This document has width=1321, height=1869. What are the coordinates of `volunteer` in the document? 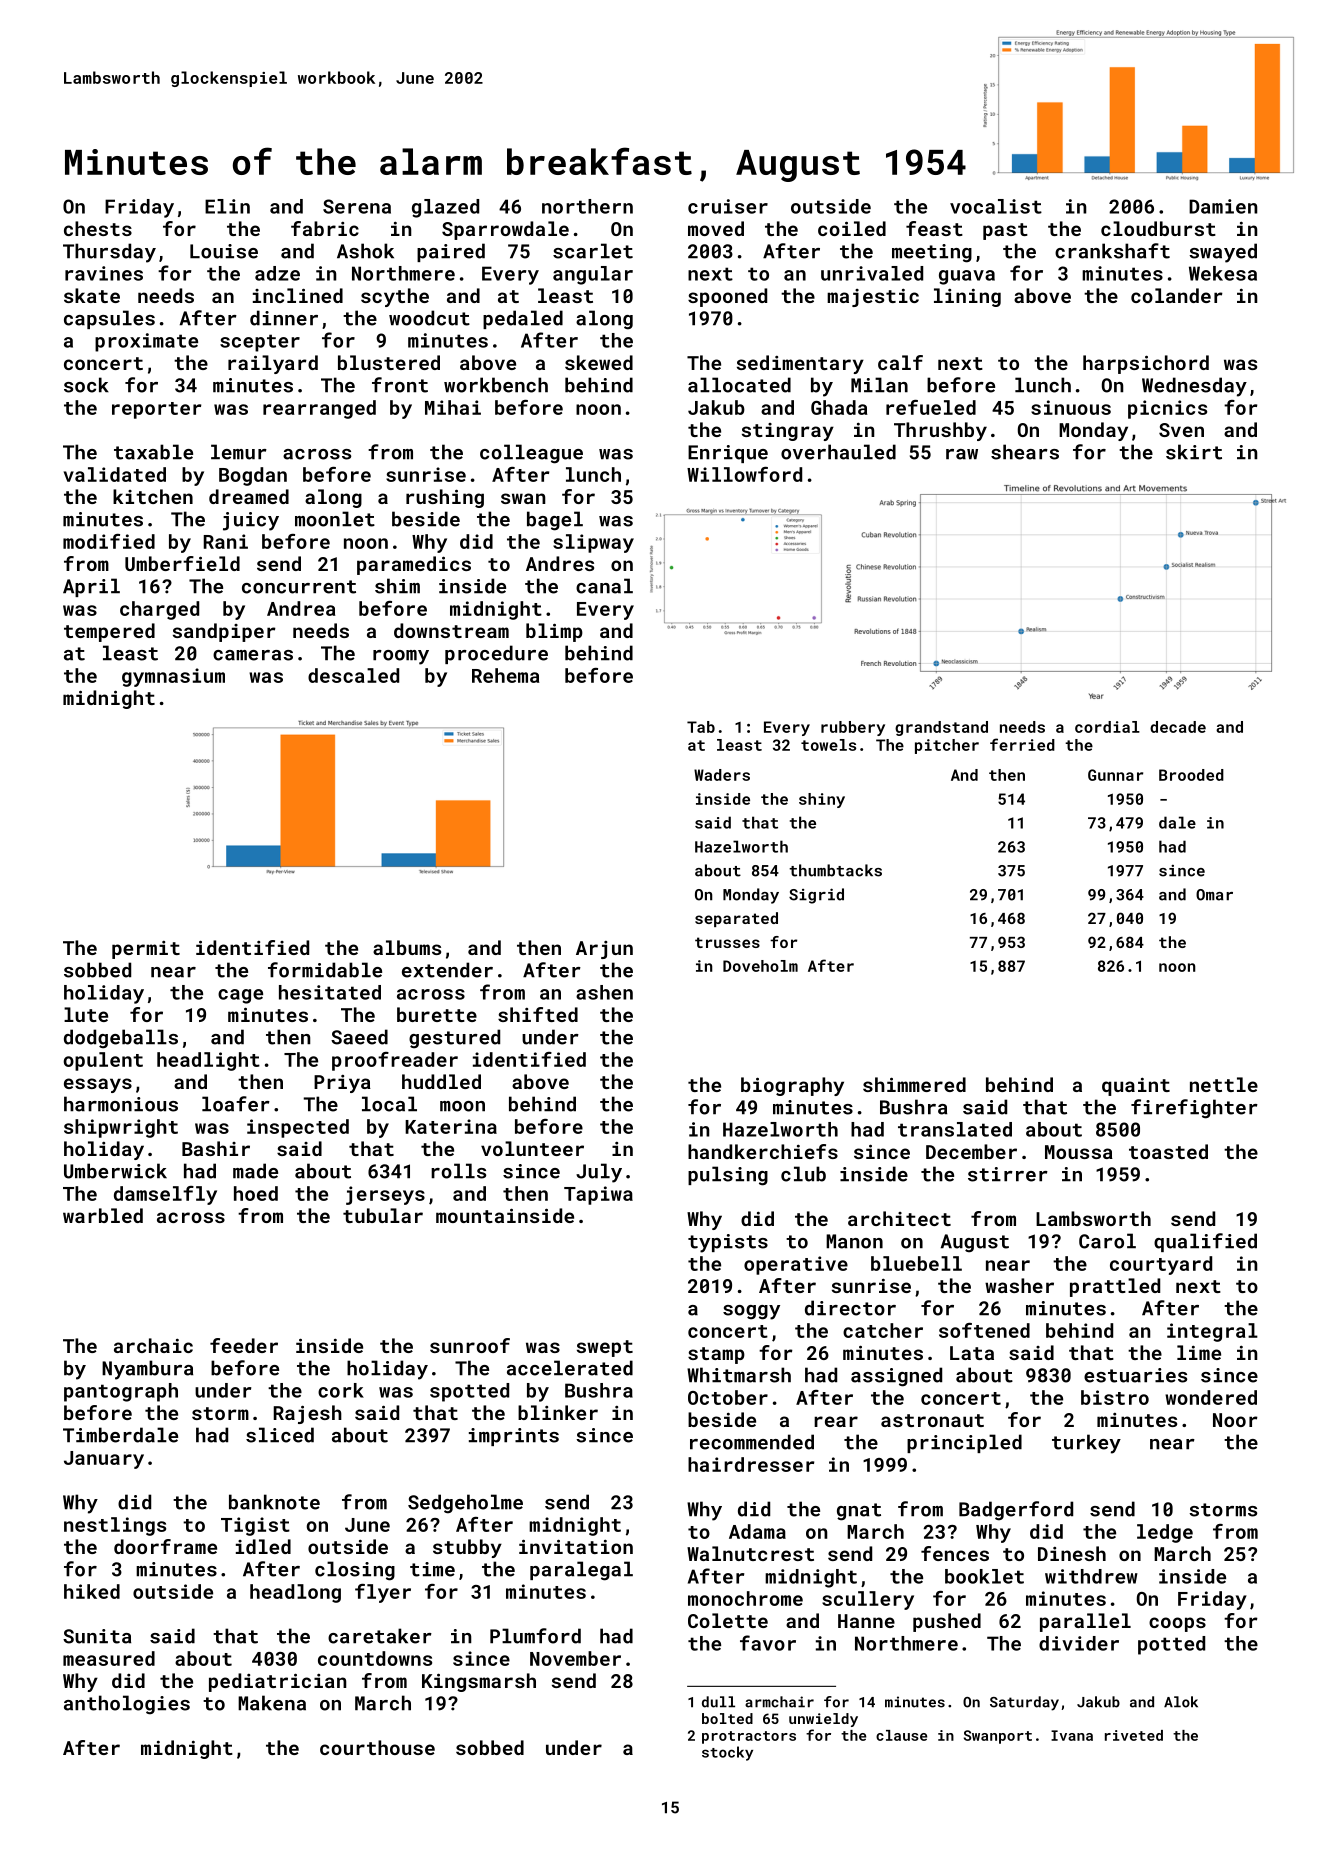 It's located at (532, 1148).
